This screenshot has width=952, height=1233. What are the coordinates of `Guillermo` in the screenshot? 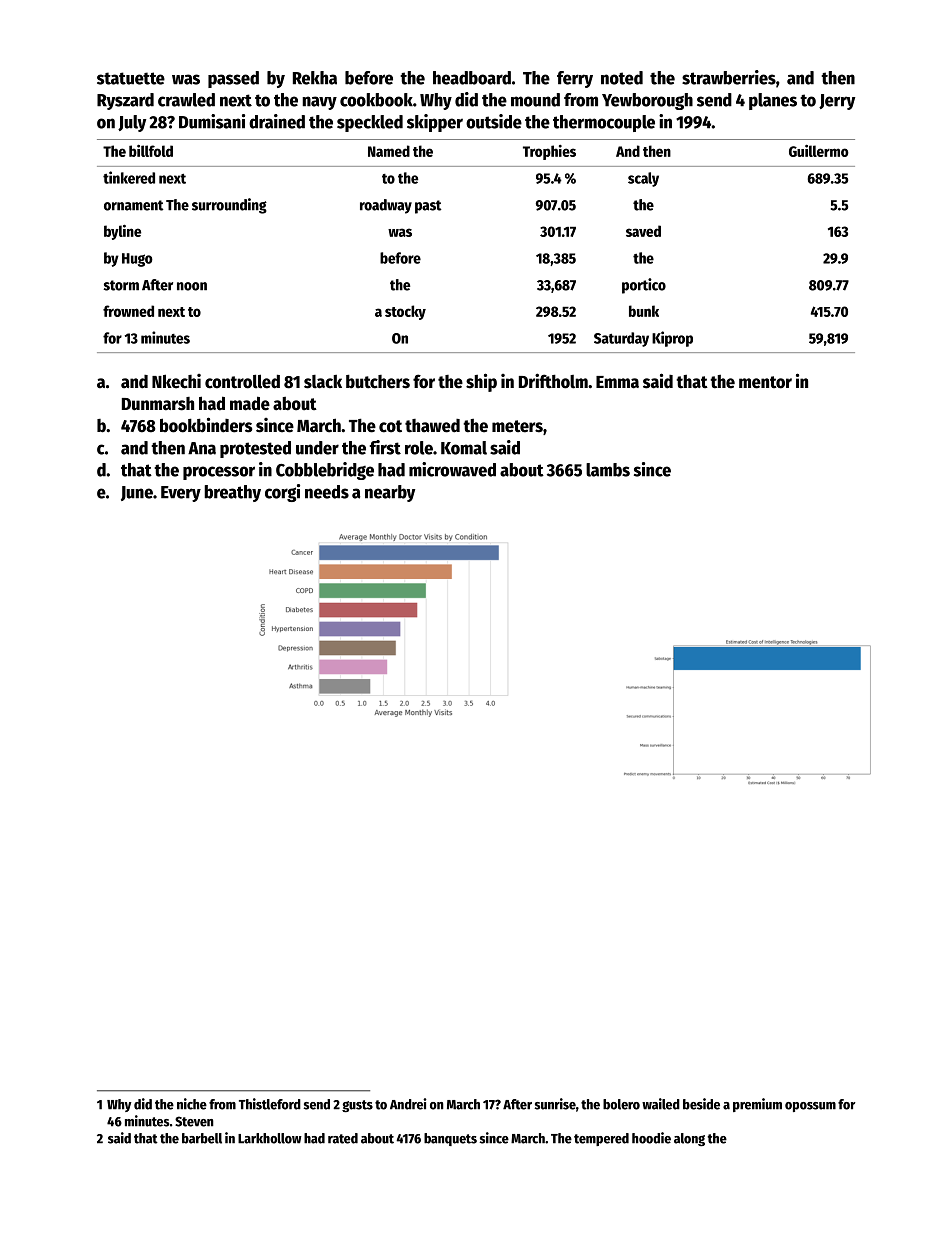 It's located at (819, 151).
